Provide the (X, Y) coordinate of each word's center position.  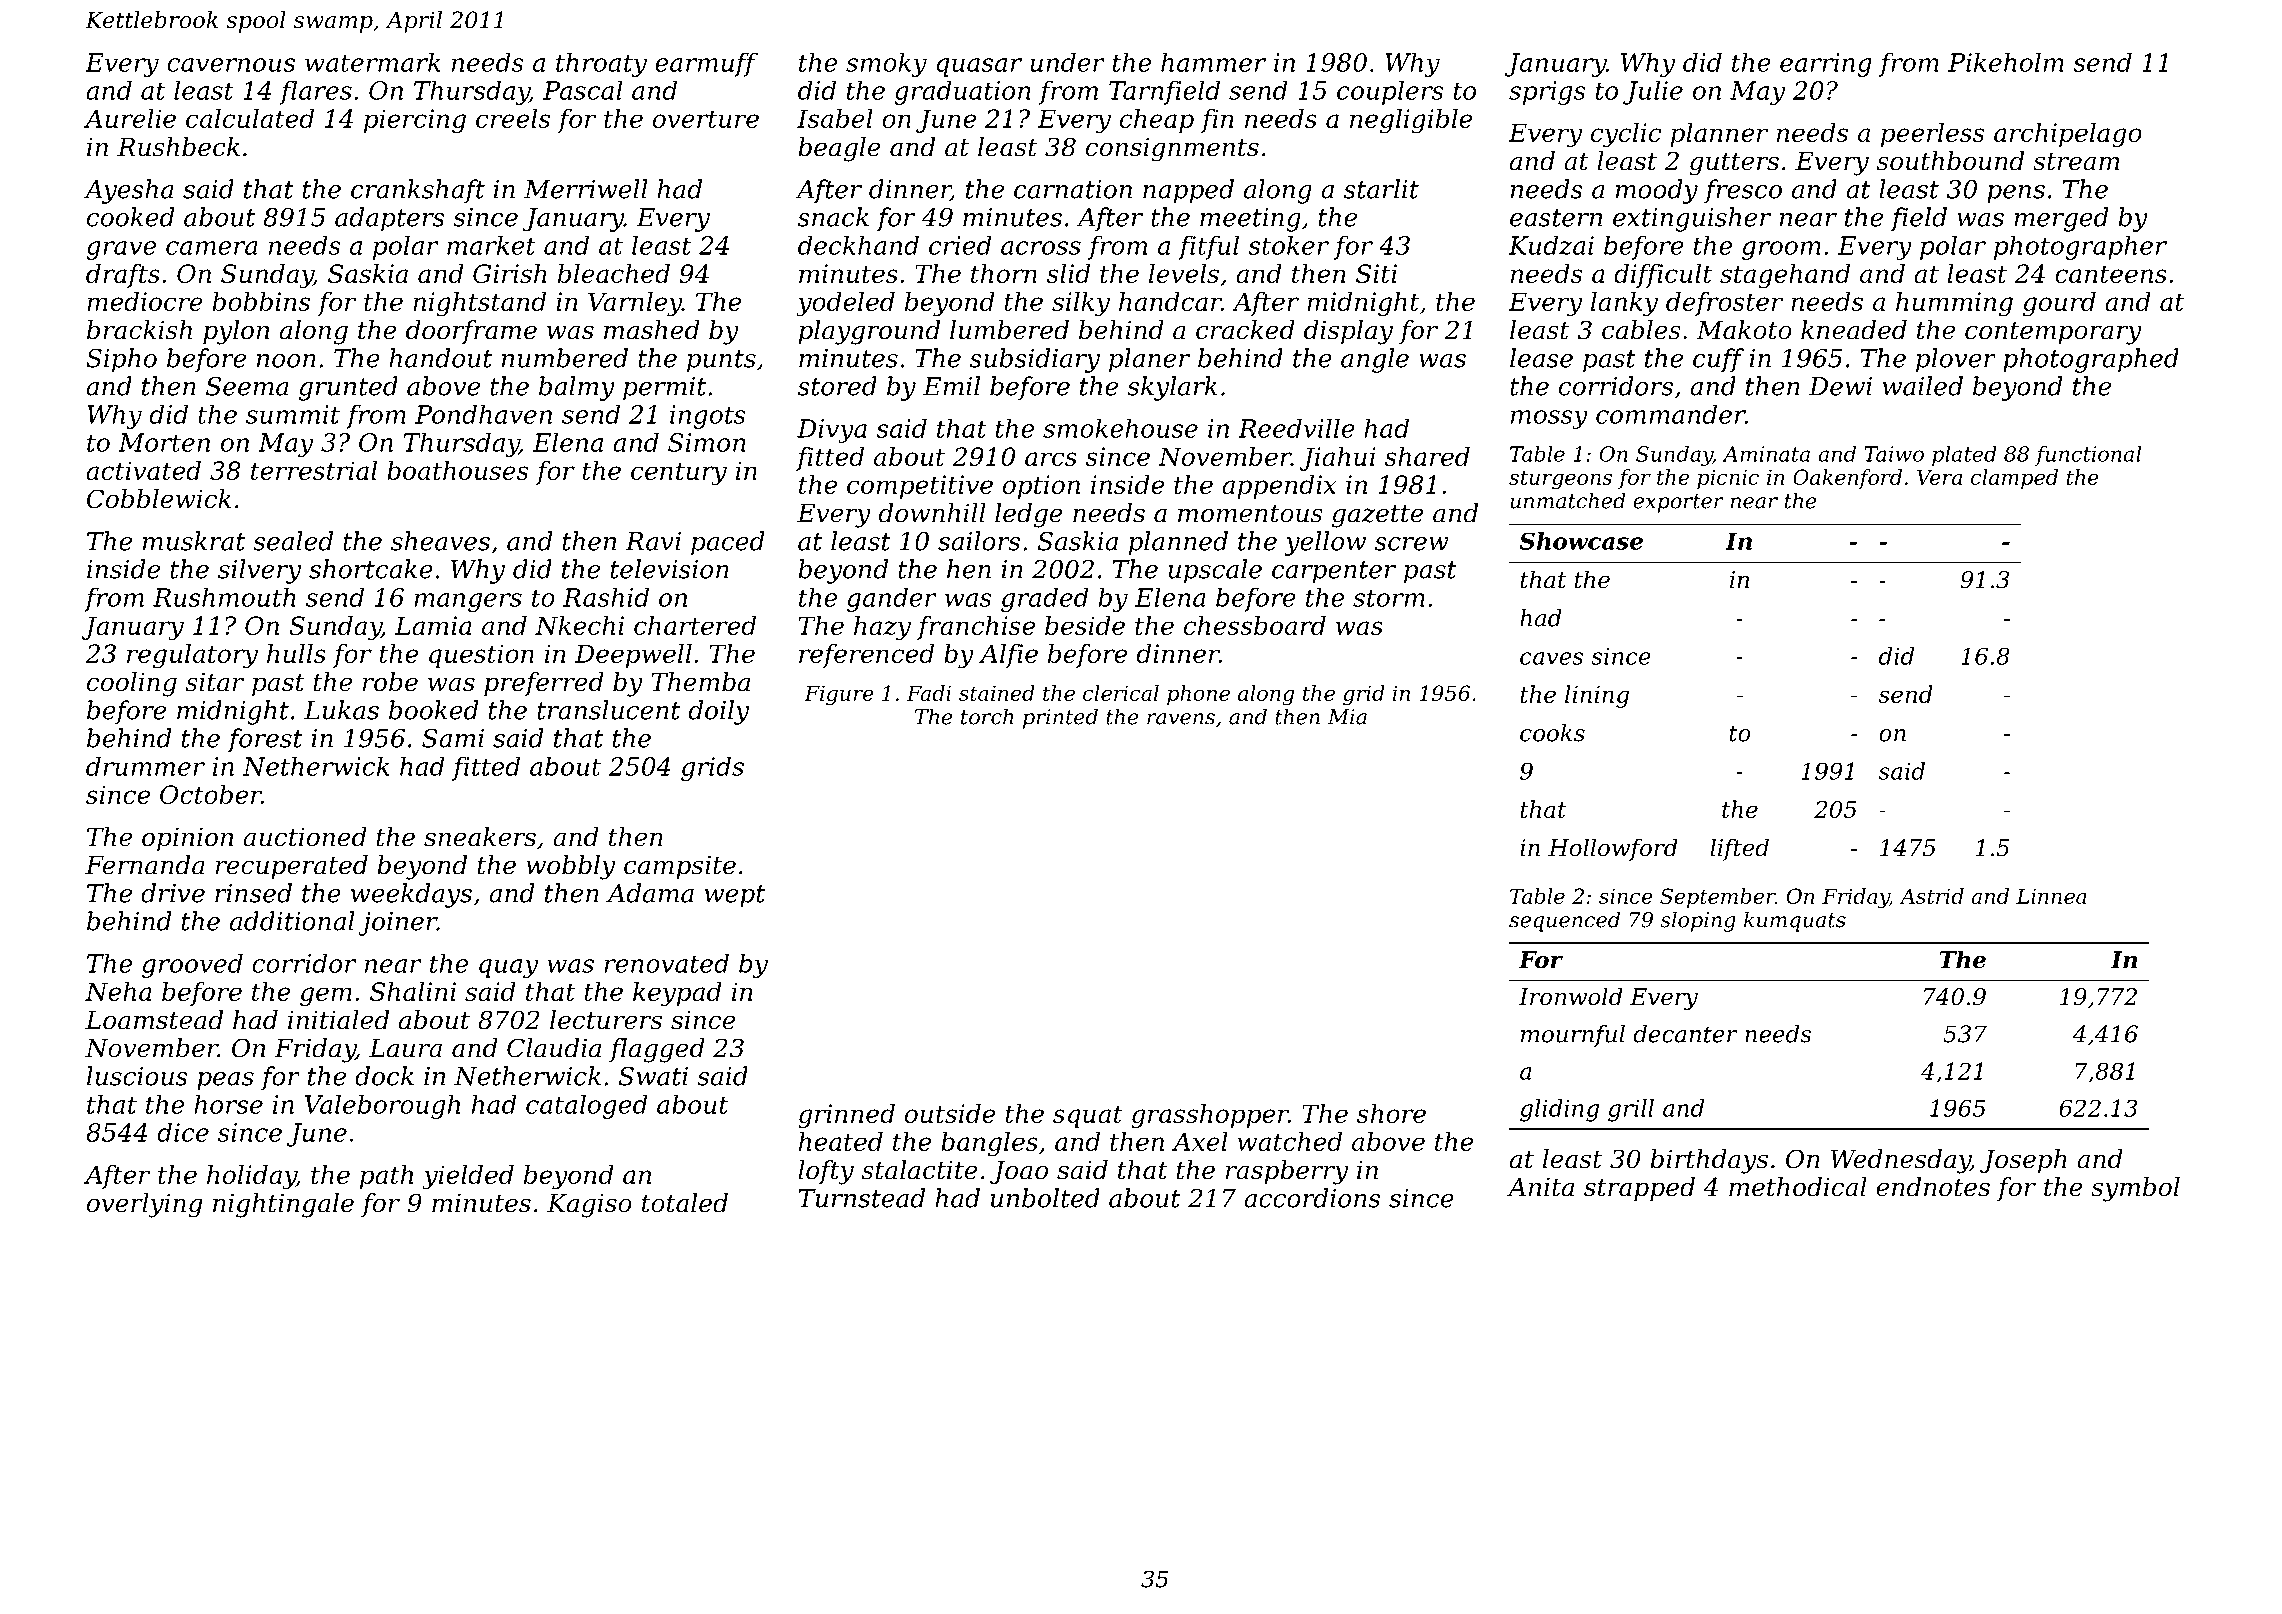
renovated (666, 963)
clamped (2014, 479)
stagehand (1785, 276)
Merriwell (586, 189)
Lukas (341, 710)
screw (1412, 544)
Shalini (413, 991)
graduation (962, 93)
